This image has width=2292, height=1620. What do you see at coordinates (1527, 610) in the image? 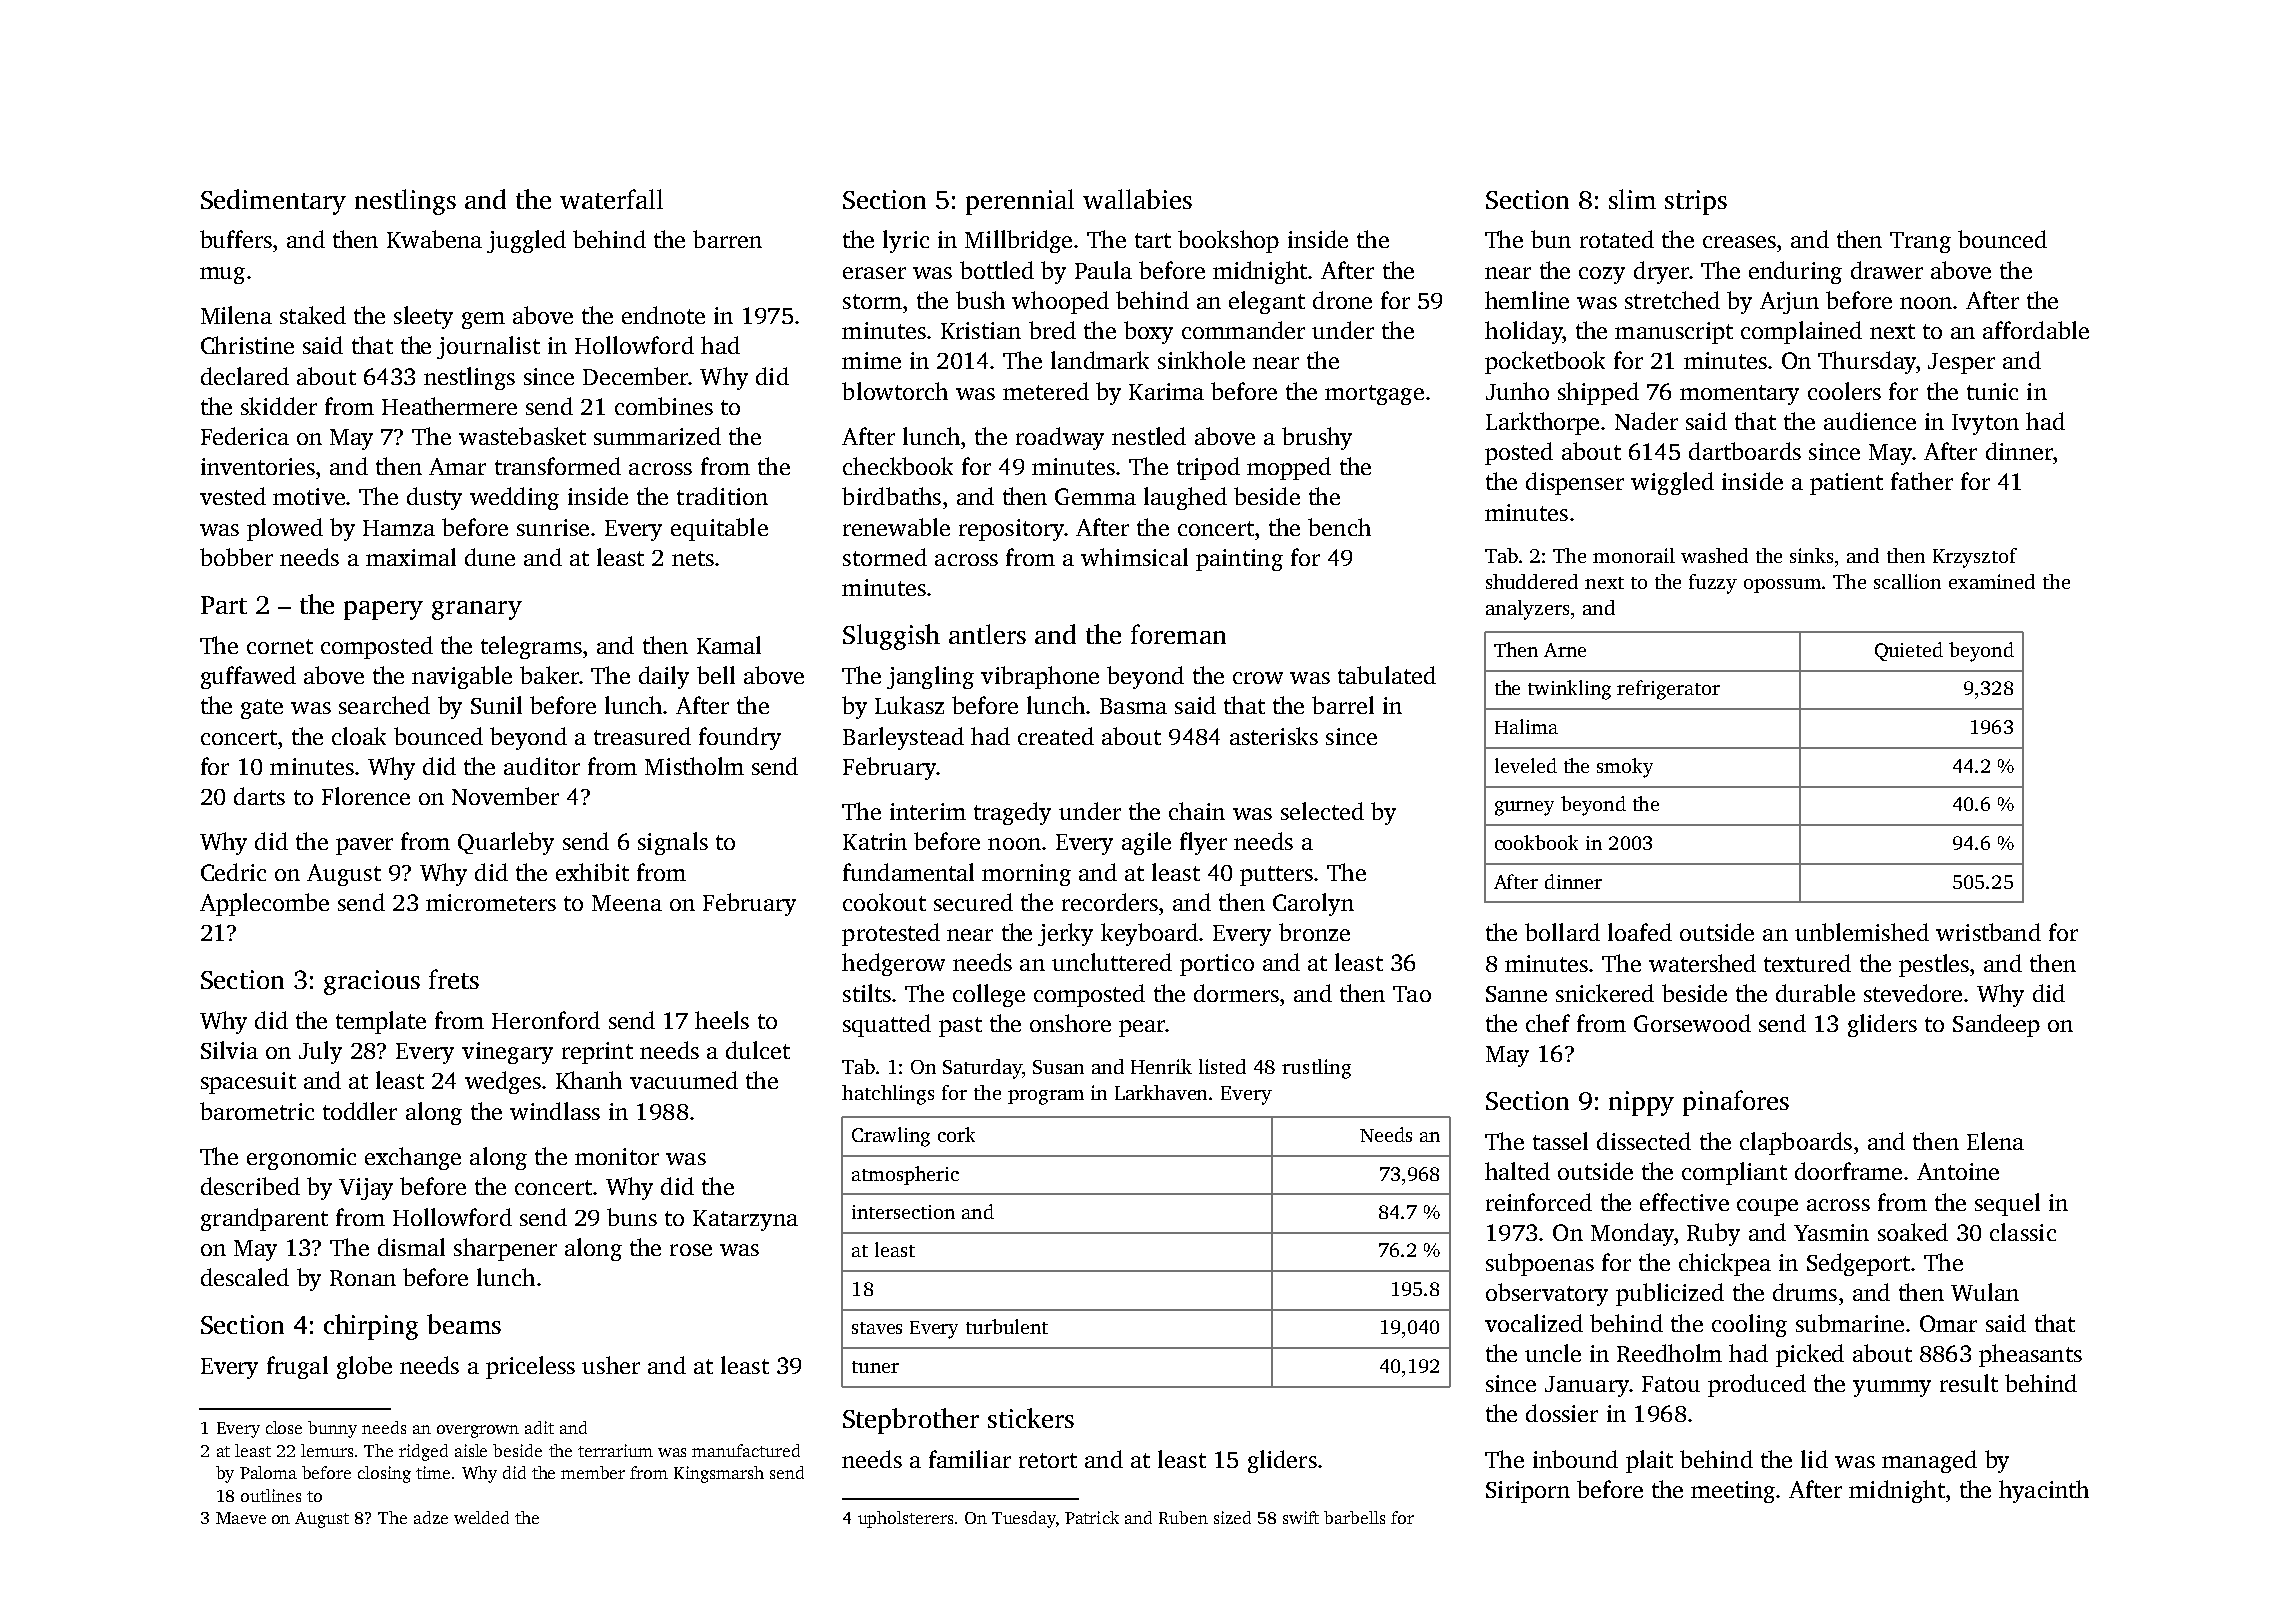
I see `analyzers` at bounding box center [1527, 610].
